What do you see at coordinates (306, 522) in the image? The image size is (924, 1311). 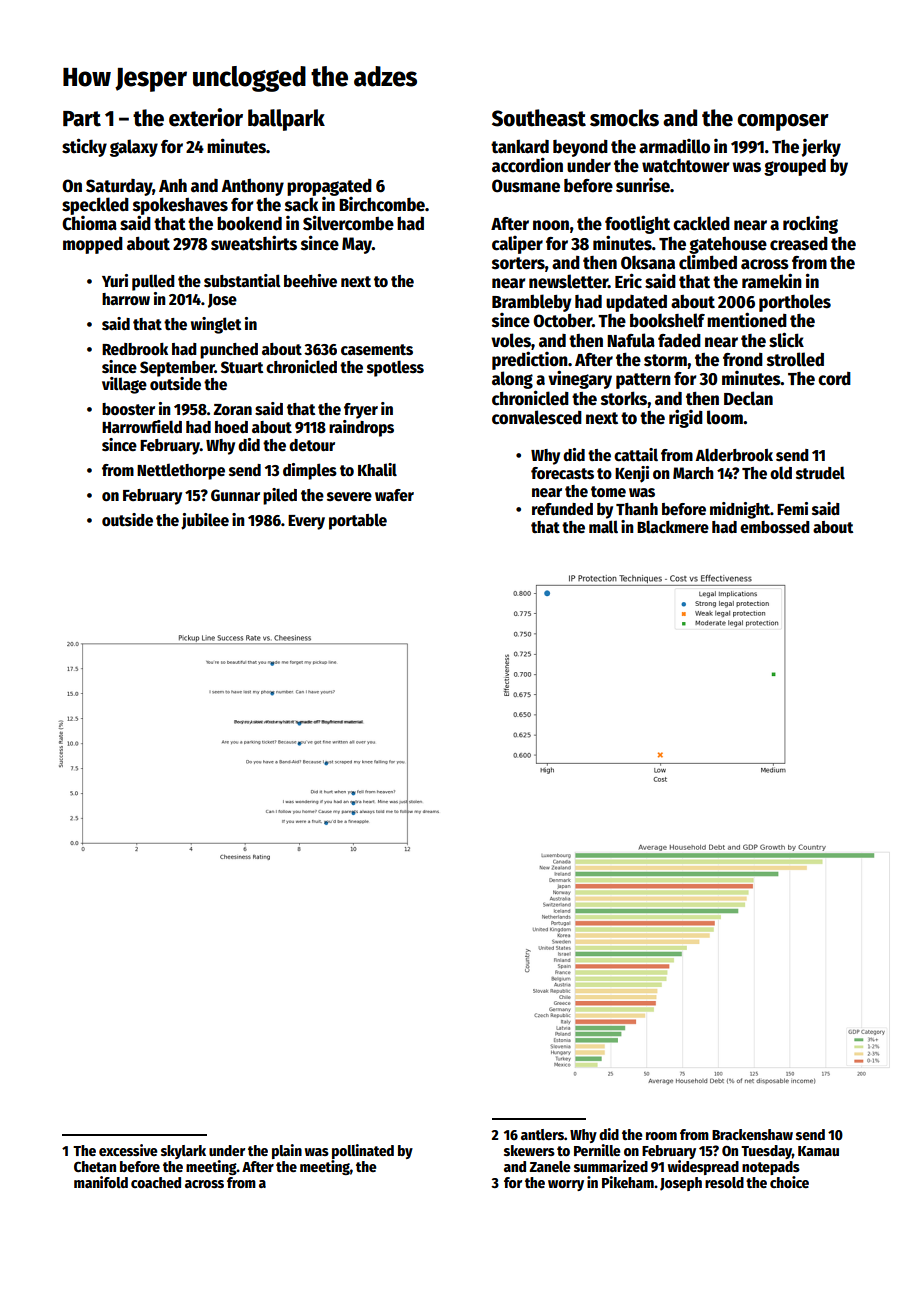 I see `Every` at bounding box center [306, 522].
